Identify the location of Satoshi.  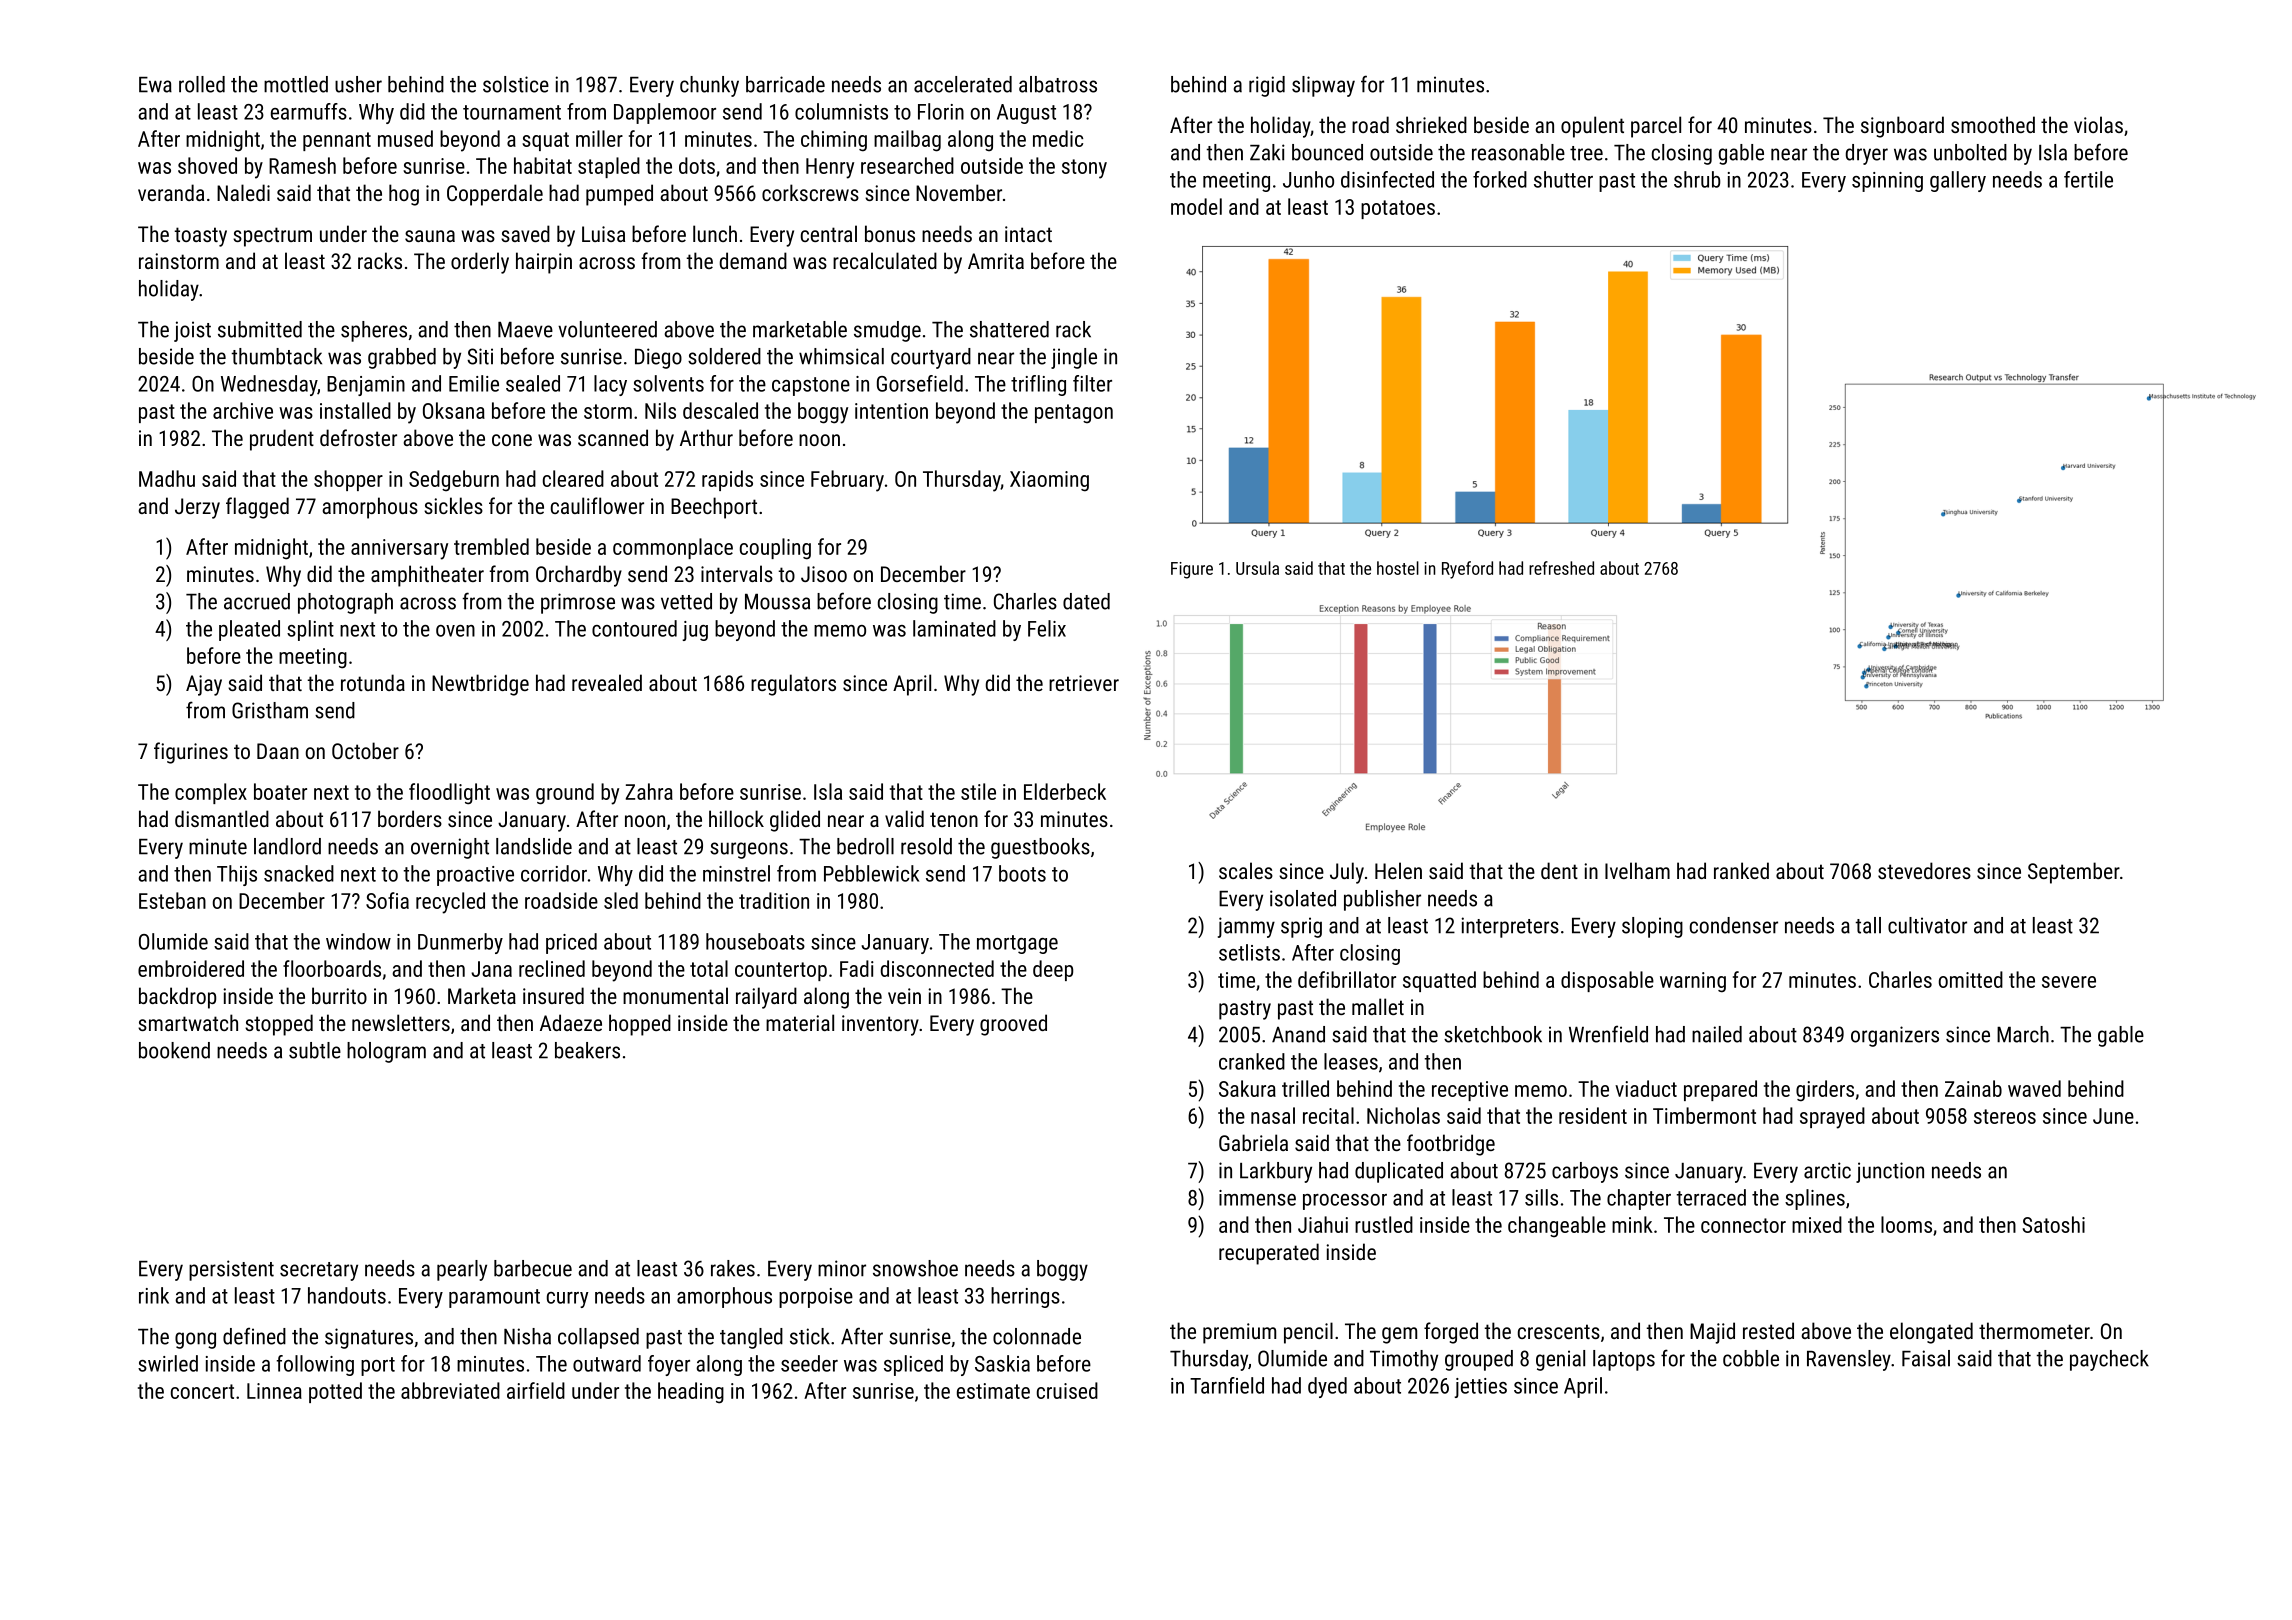
(2054, 1224).
